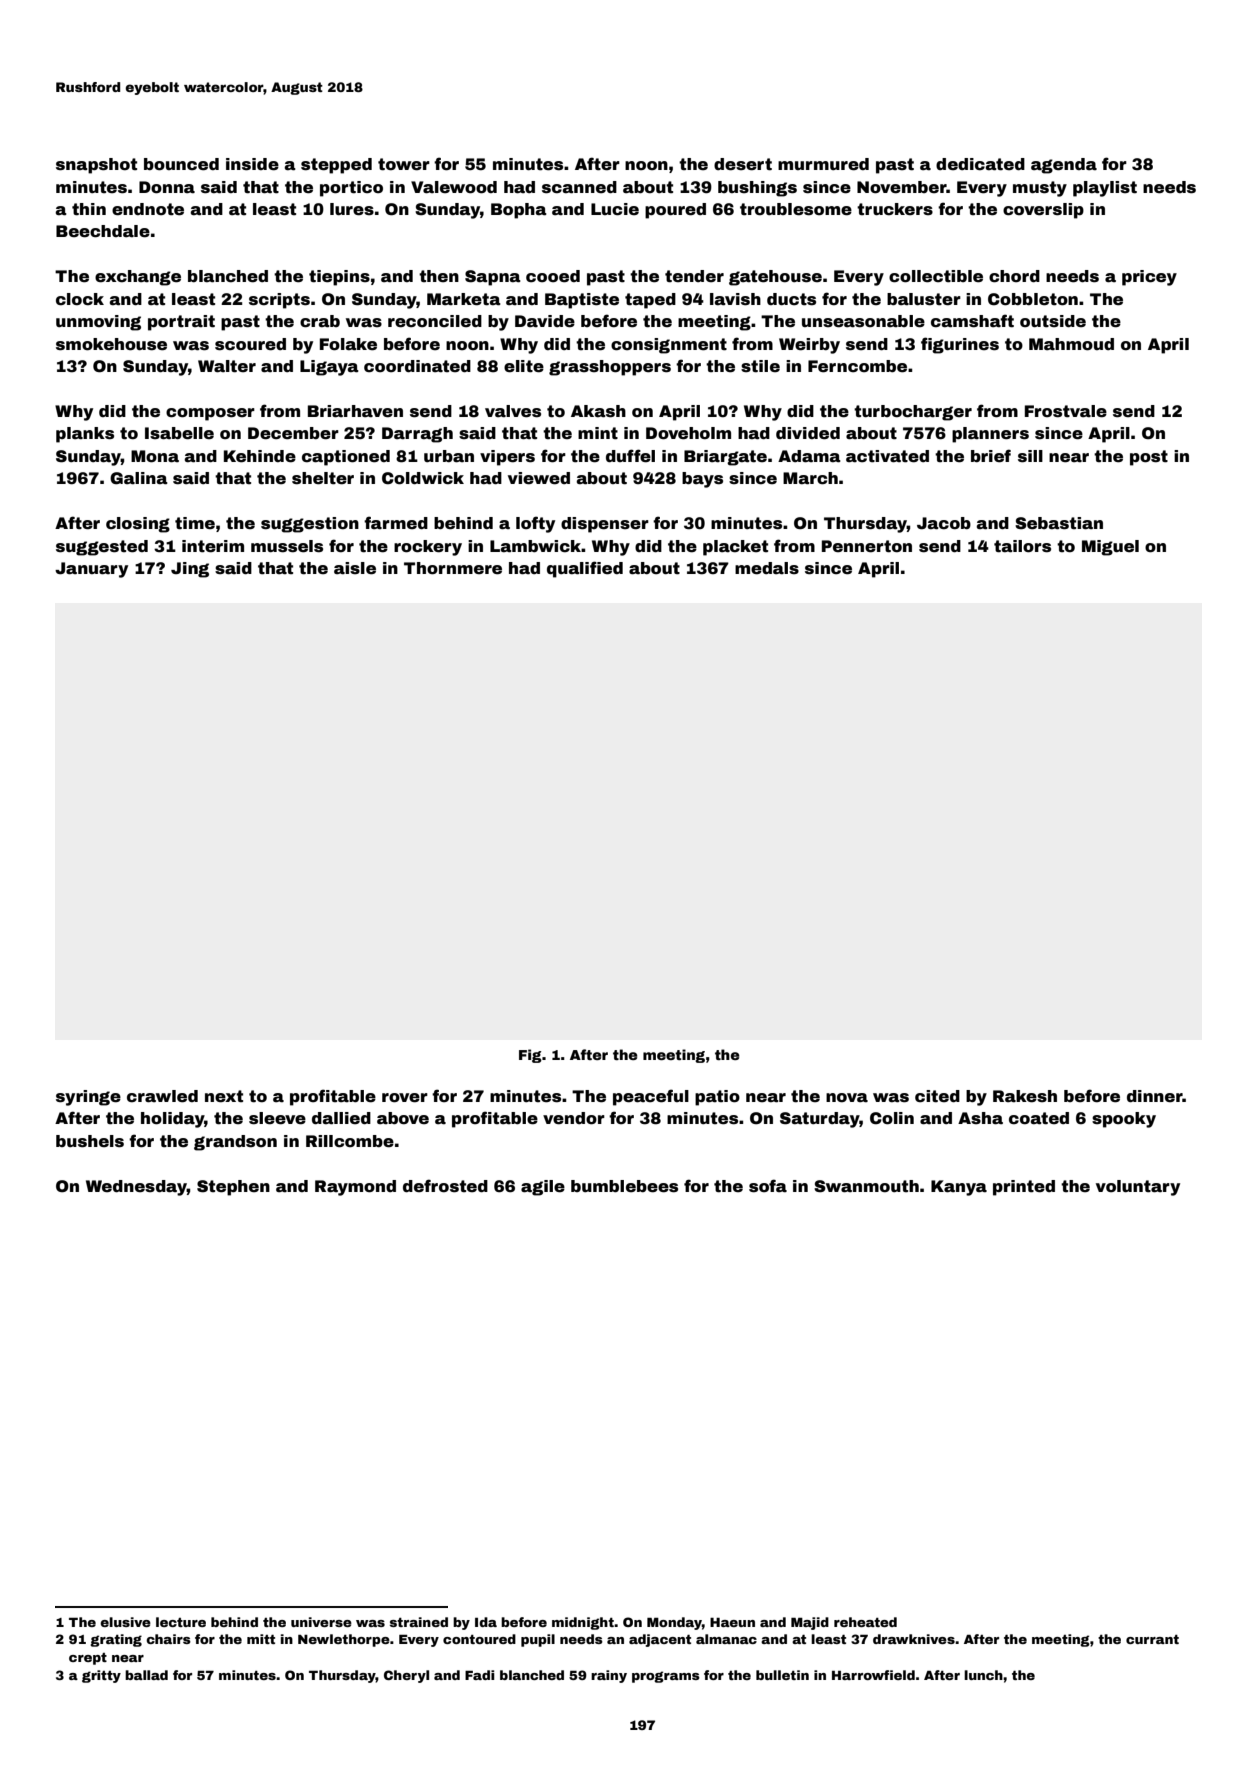  Describe the element at coordinates (336, 166) in the screenshot. I see `stepped` at that location.
